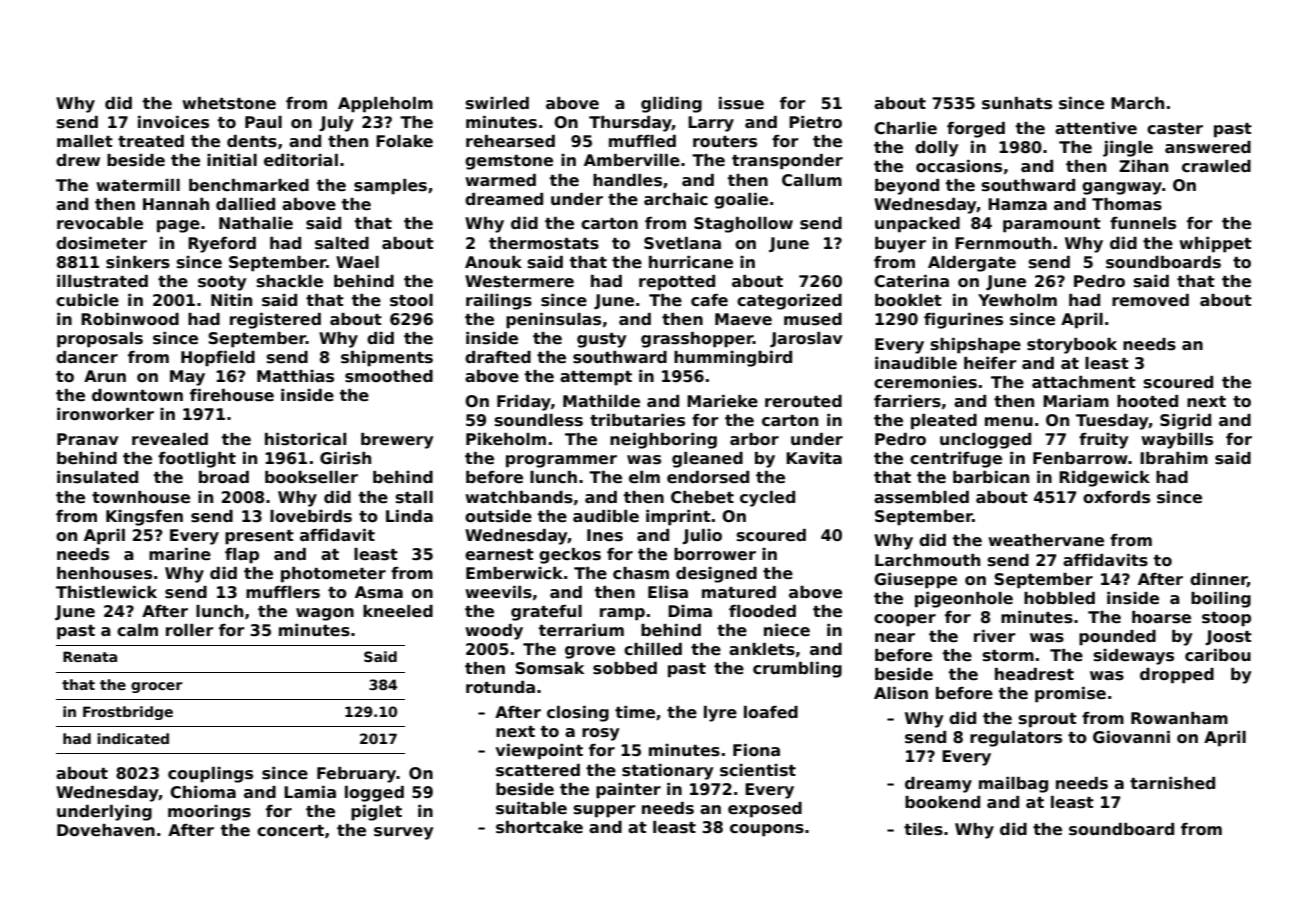 The width and height of the image is (1308, 924). What do you see at coordinates (756, 750) in the image?
I see `Fiona` at bounding box center [756, 750].
